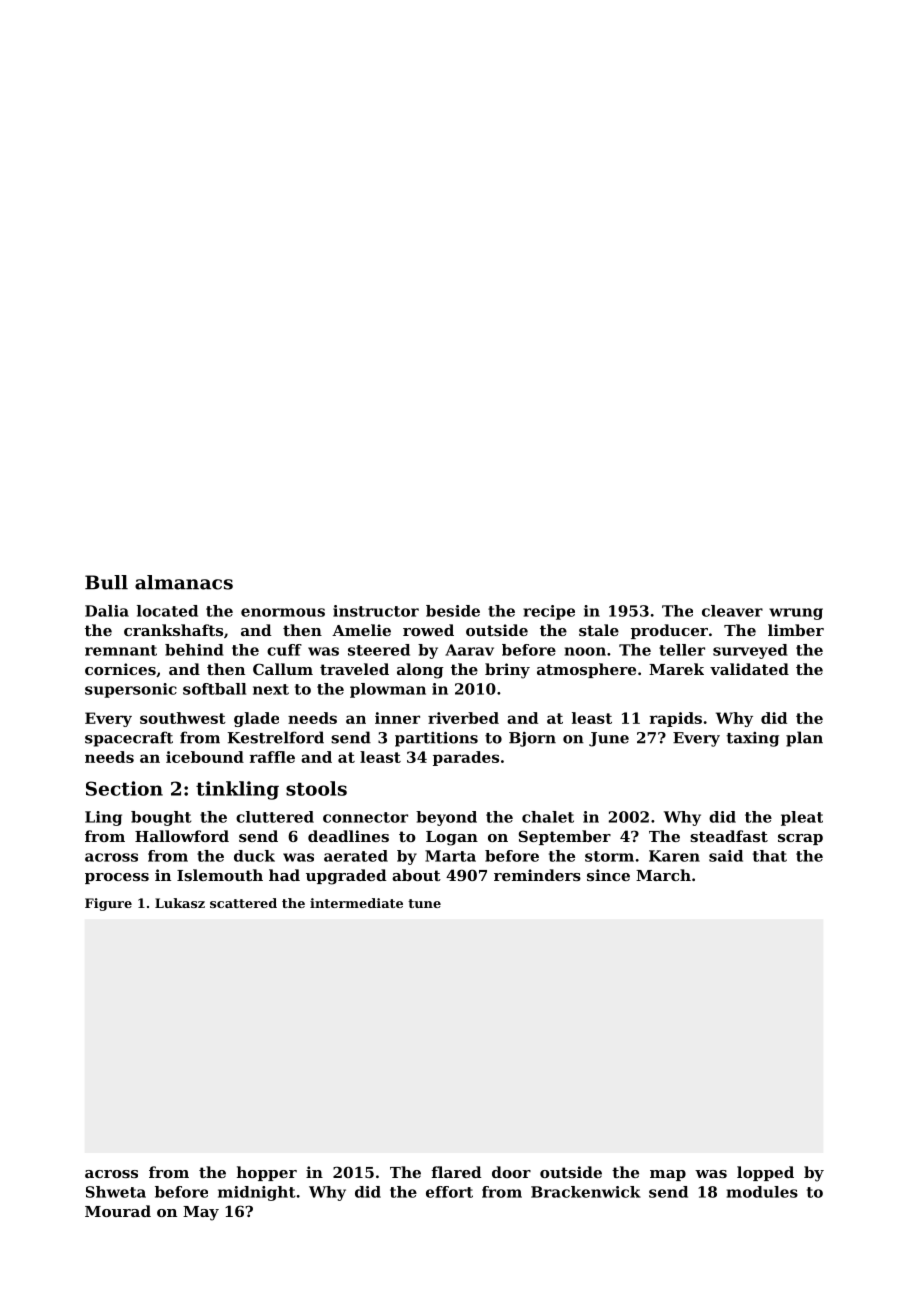  I want to click on crankshafts, so click(173, 630).
